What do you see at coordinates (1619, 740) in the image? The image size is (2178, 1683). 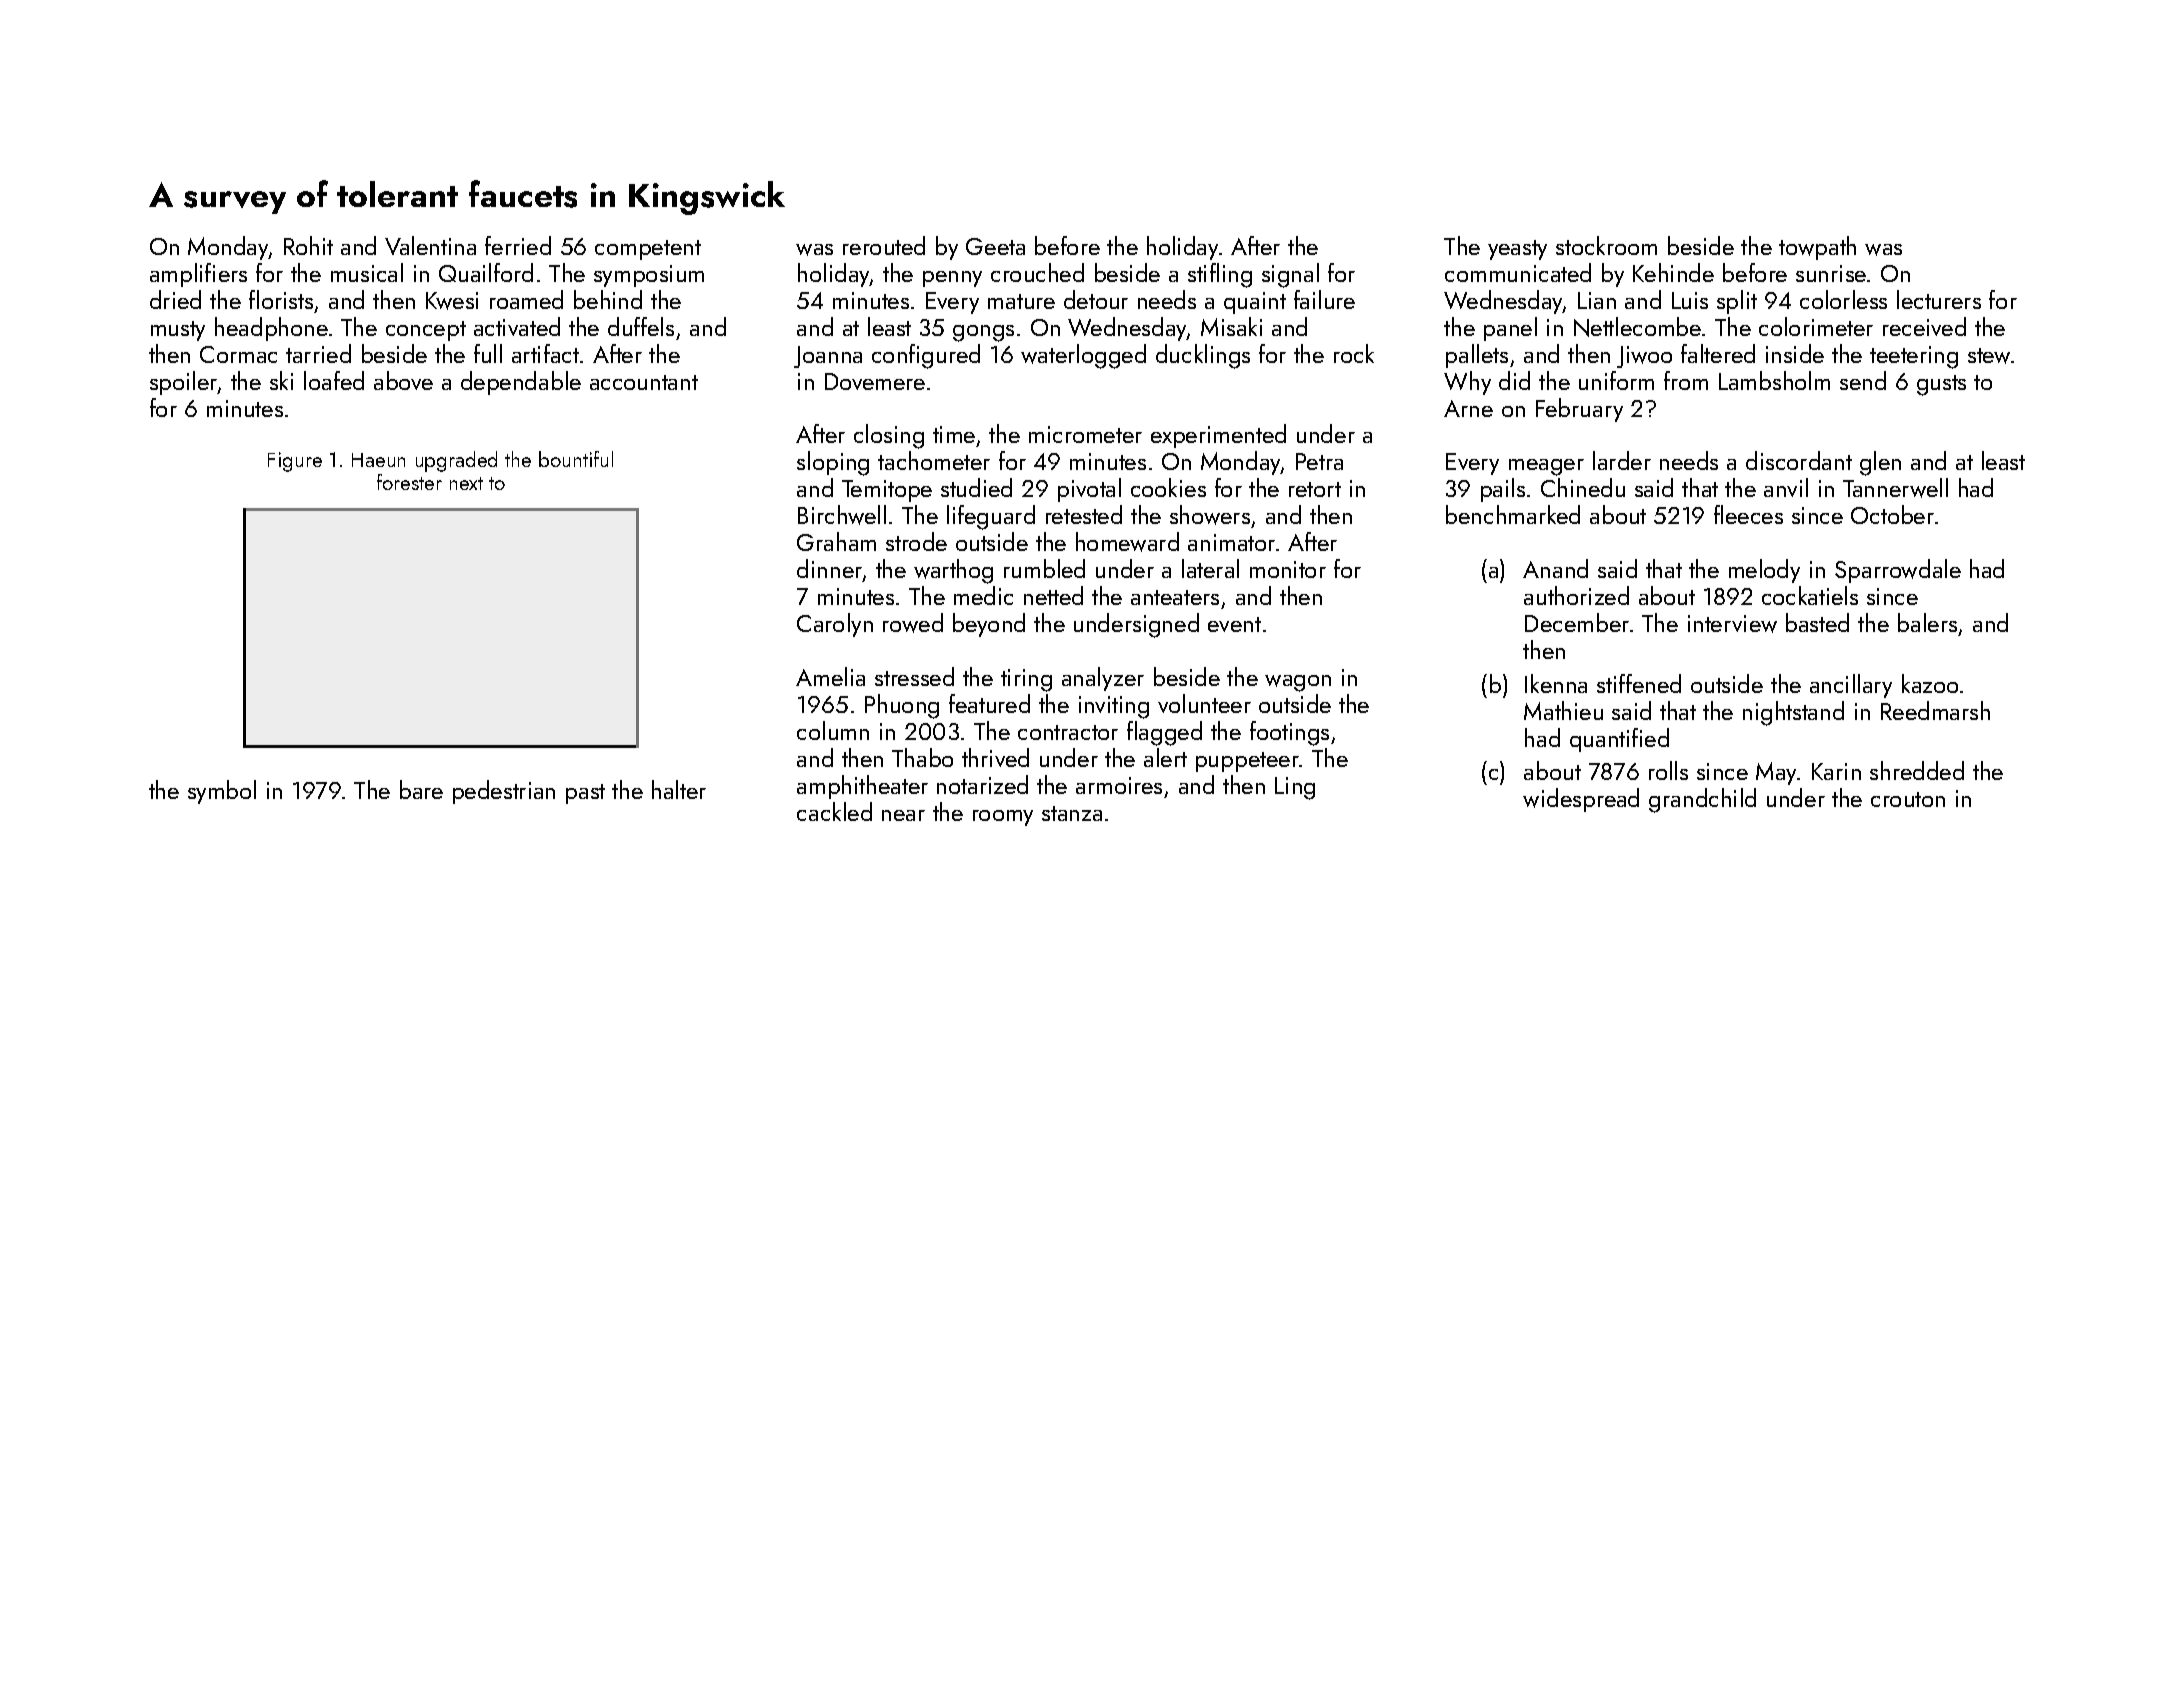 I see `quantified` at bounding box center [1619, 740].
